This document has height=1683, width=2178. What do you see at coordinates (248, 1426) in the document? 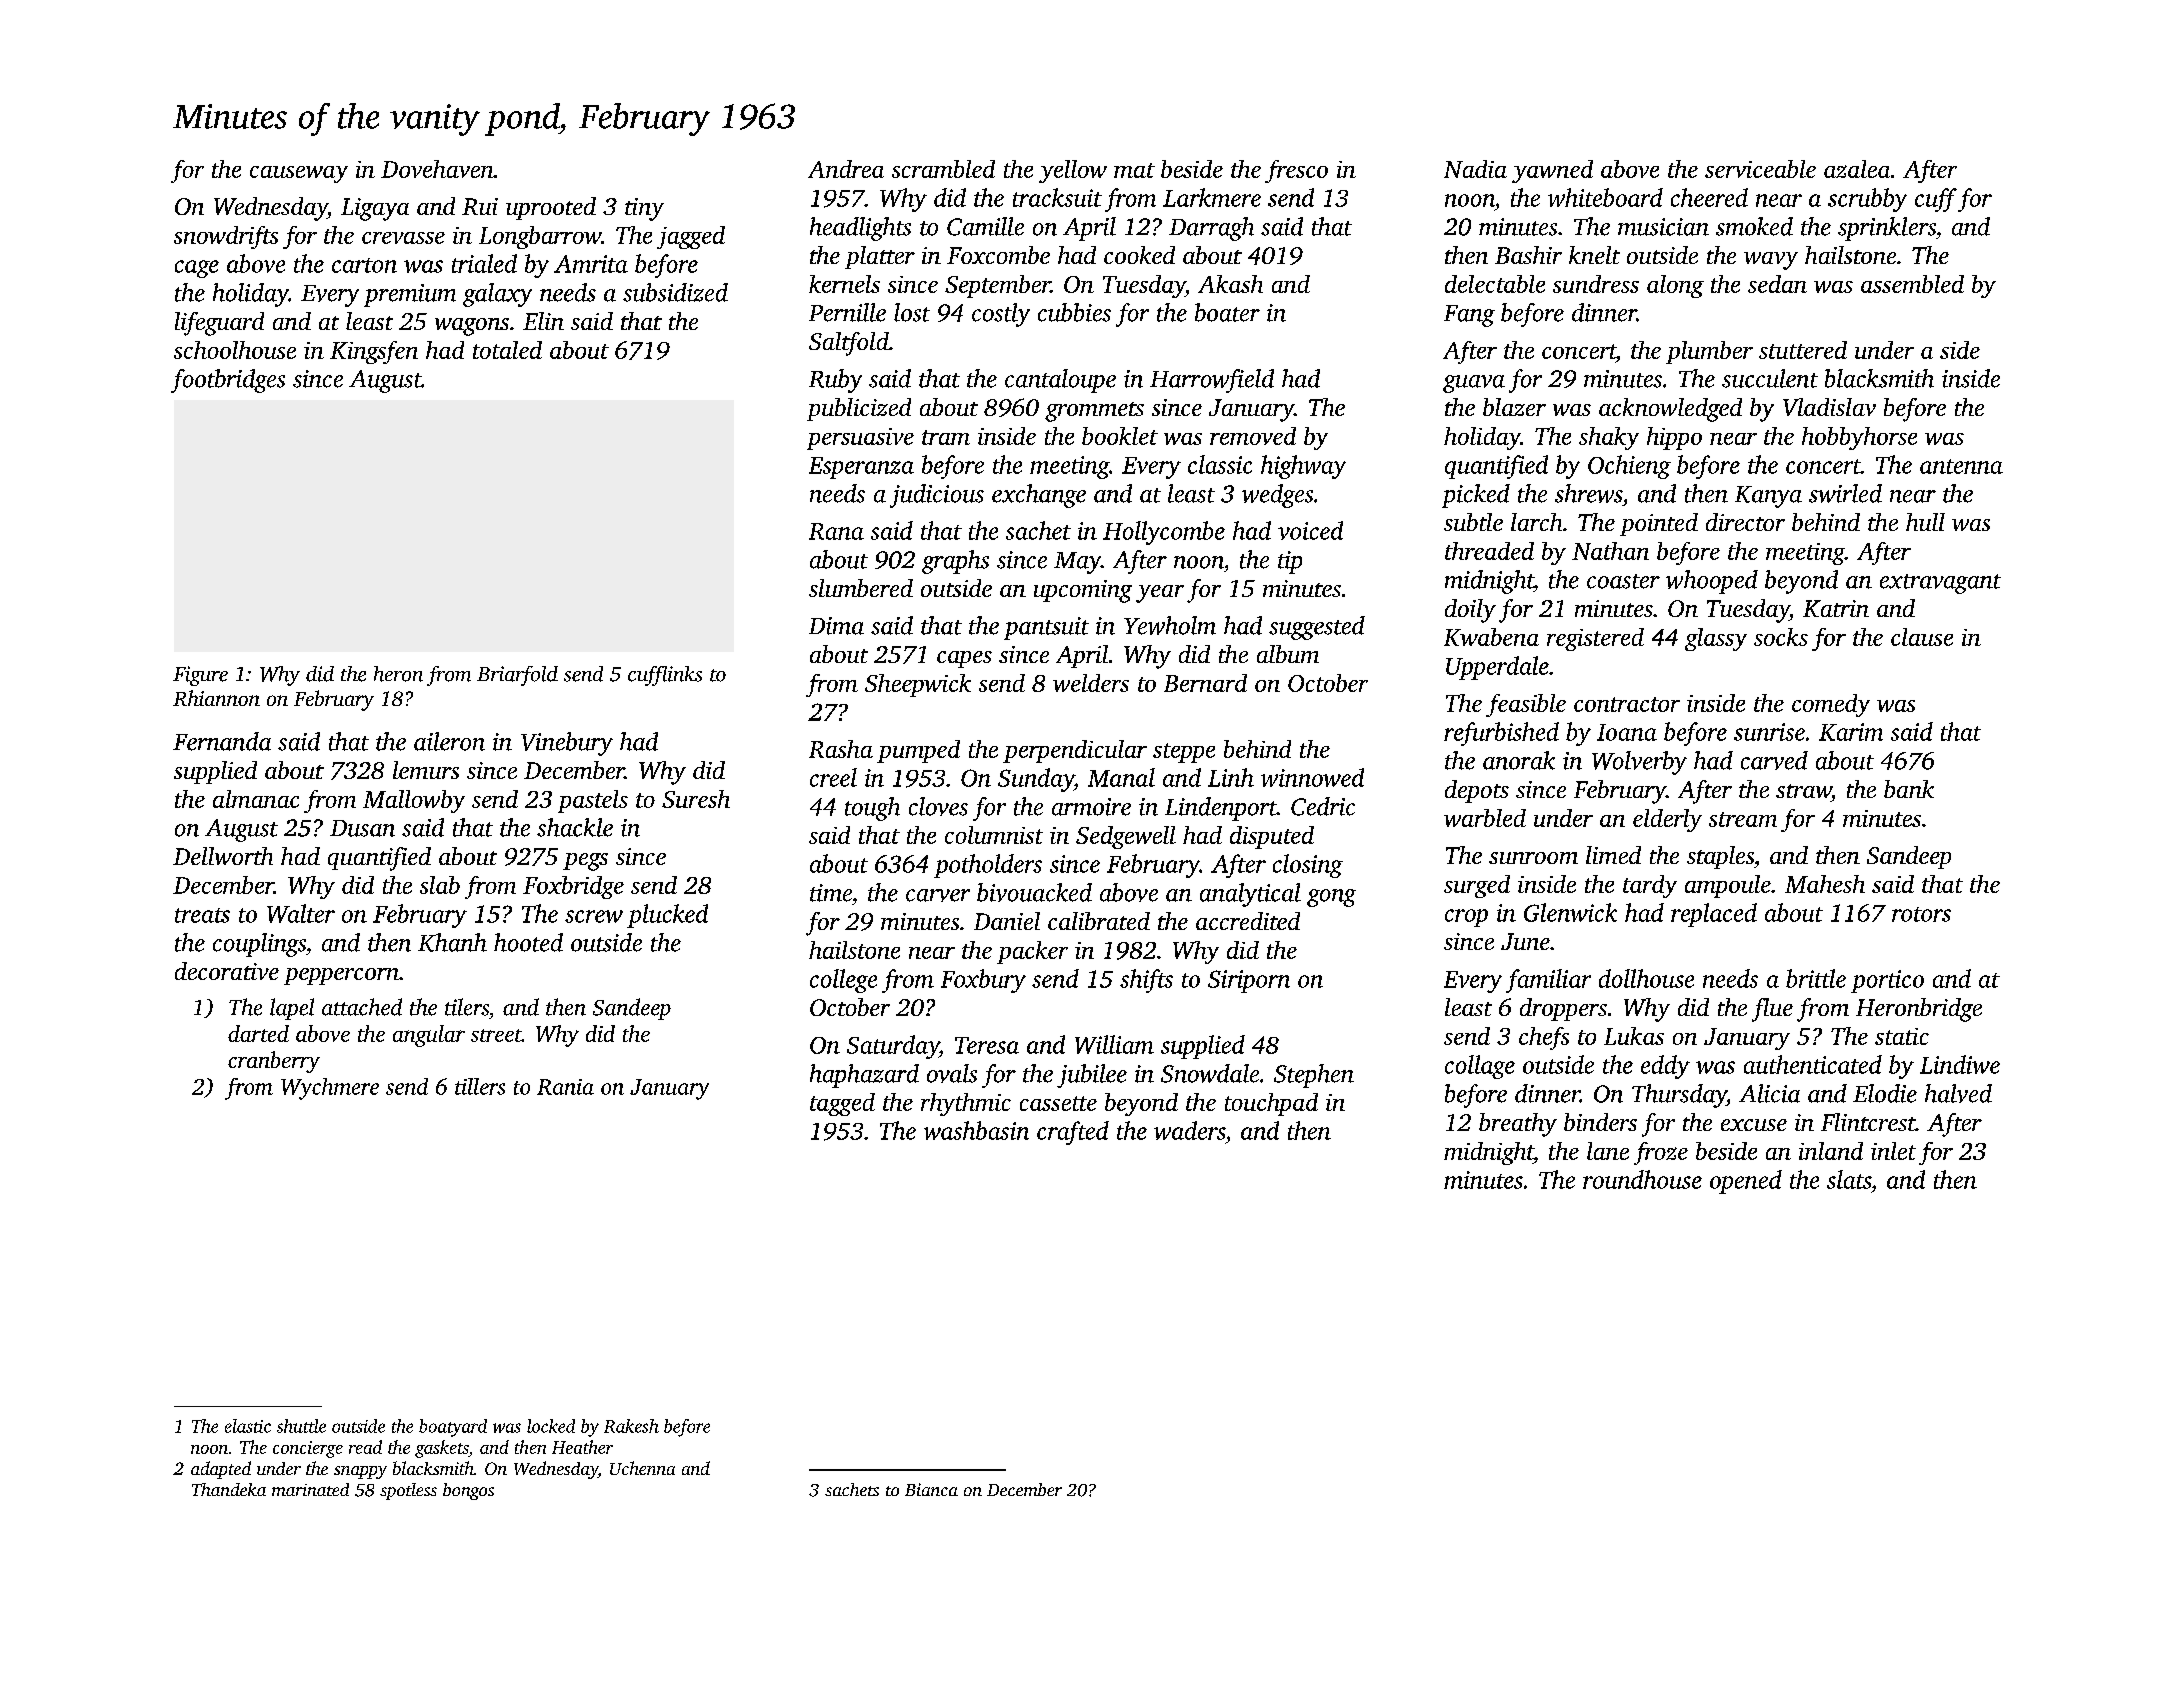
I see `elastic` at bounding box center [248, 1426].
